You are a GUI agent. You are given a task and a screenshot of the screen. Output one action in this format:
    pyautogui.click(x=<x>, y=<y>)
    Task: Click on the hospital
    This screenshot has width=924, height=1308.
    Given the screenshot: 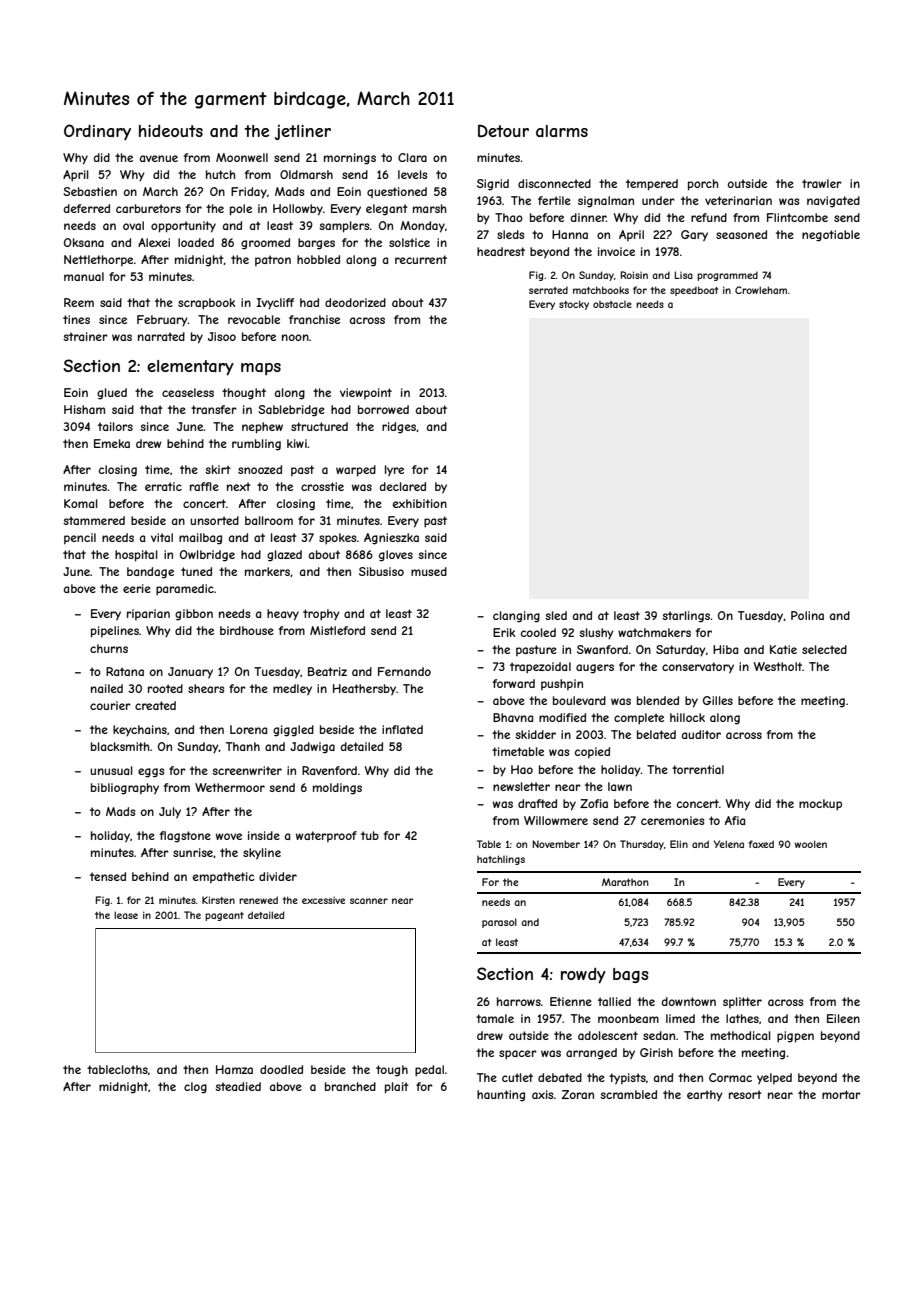 What is the action you would take?
    pyautogui.click(x=136, y=556)
